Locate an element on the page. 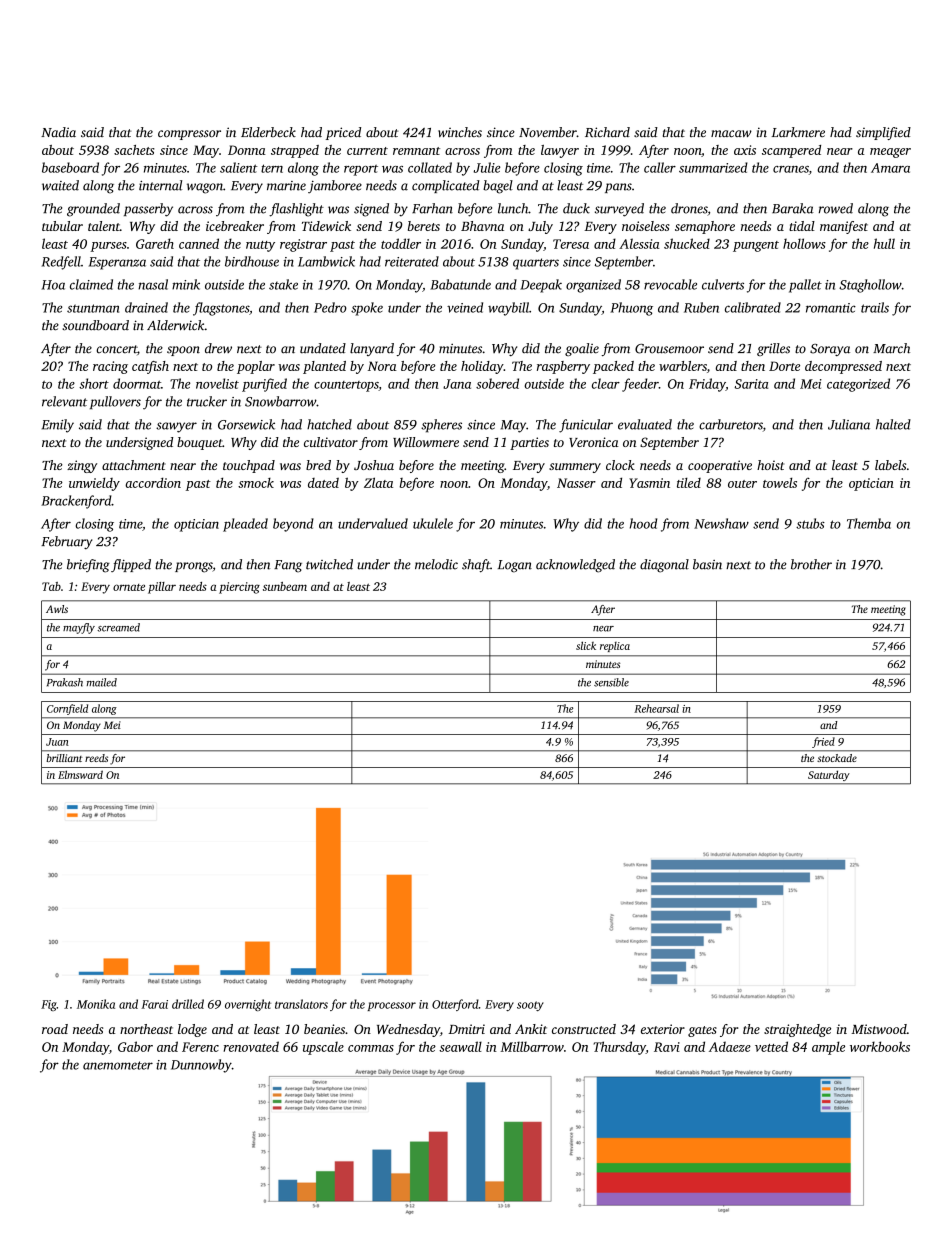 Image resolution: width=952 pixels, height=1233 pixels. categorized is located at coordinates (858, 385).
